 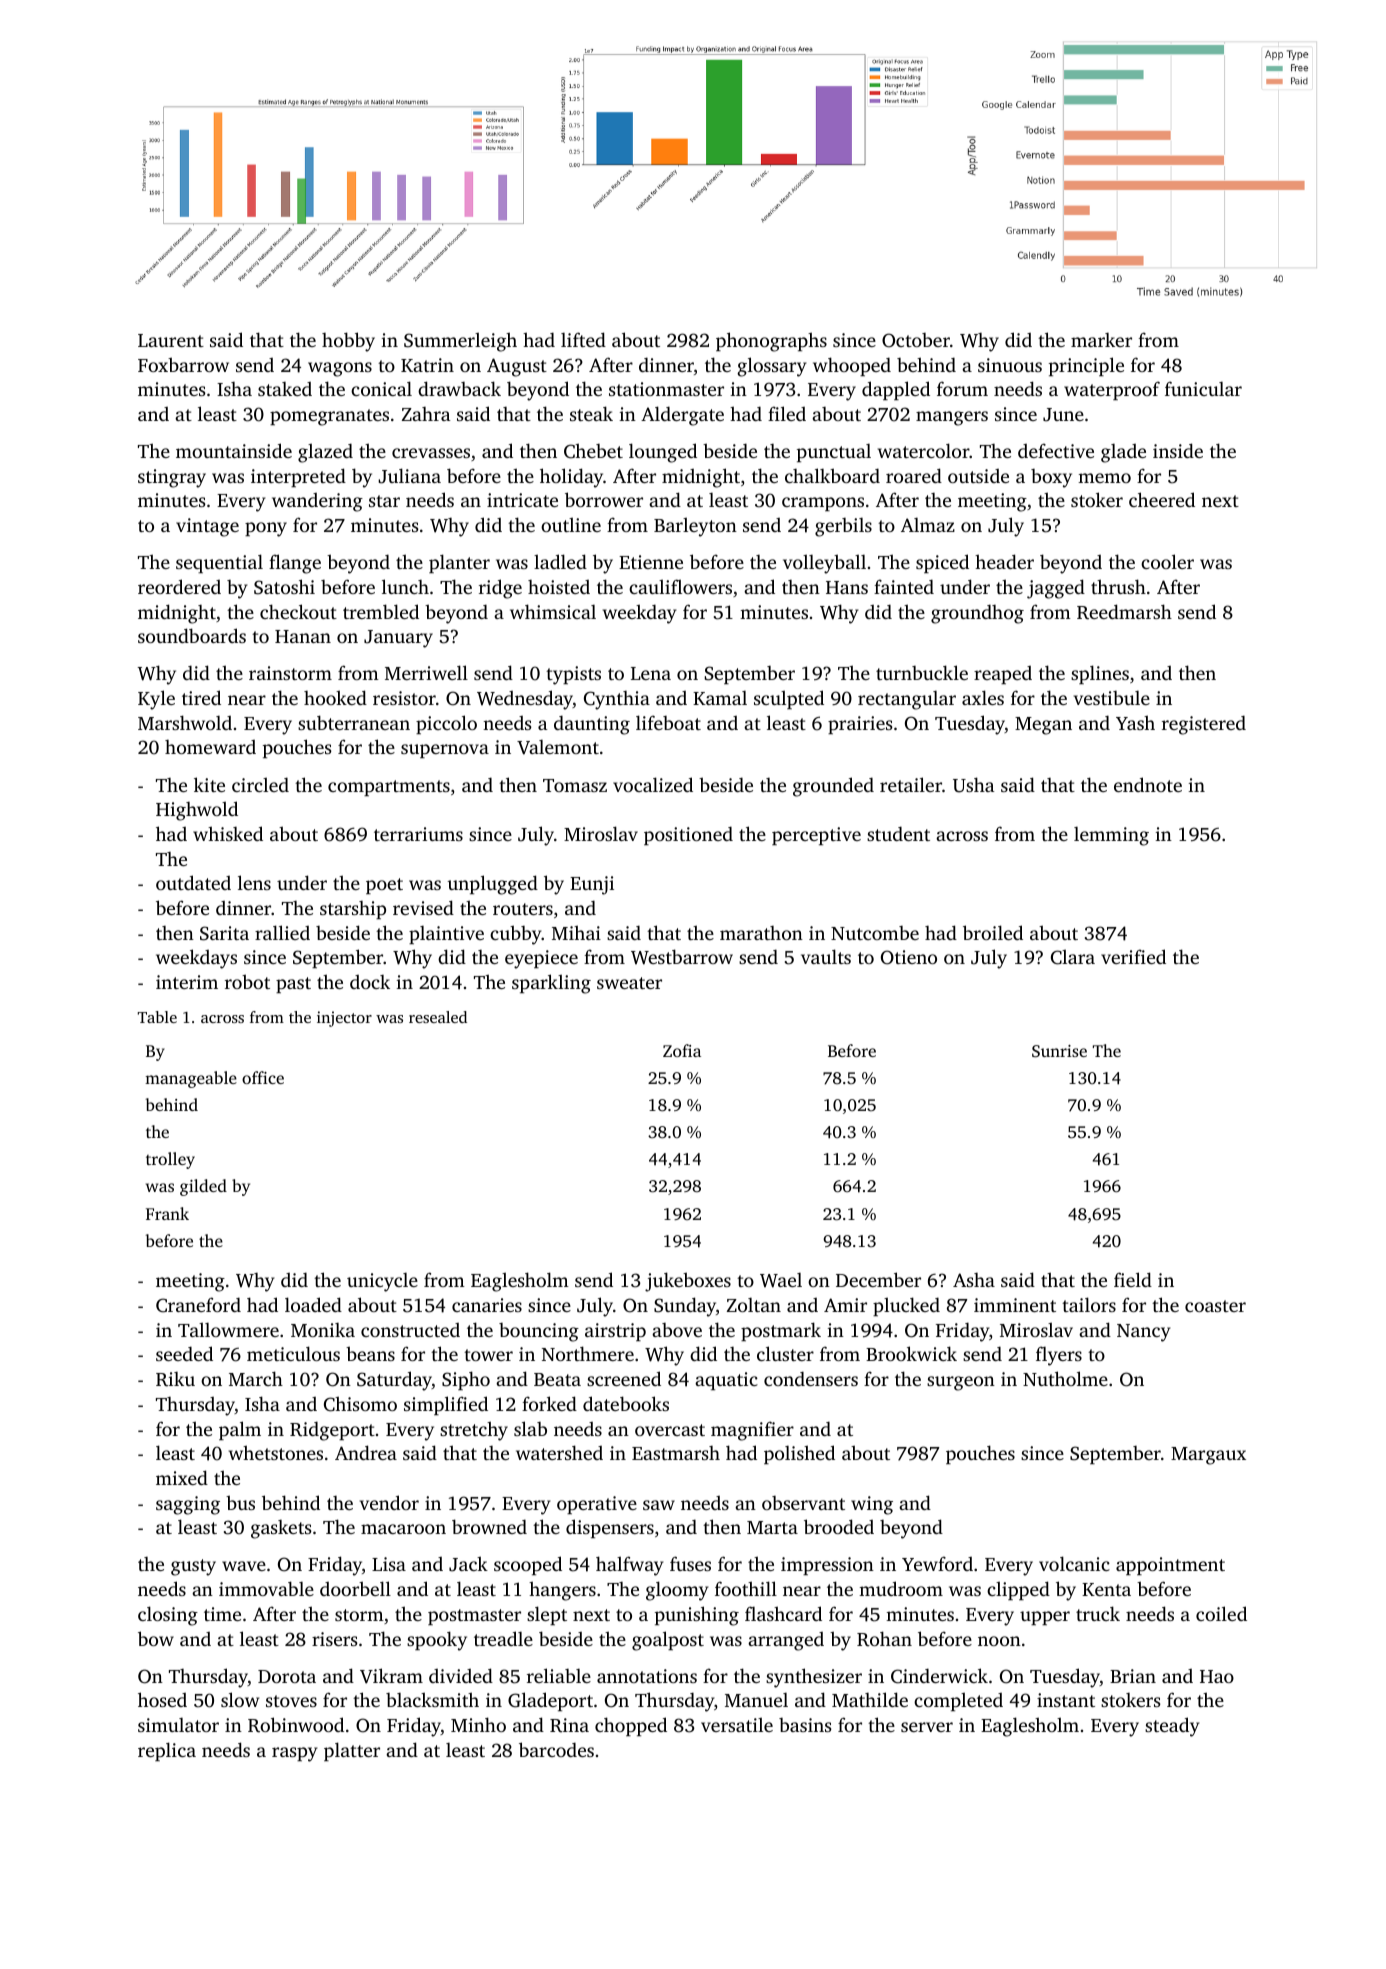 I want to click on Megan, so click(x=1043, y=726).
